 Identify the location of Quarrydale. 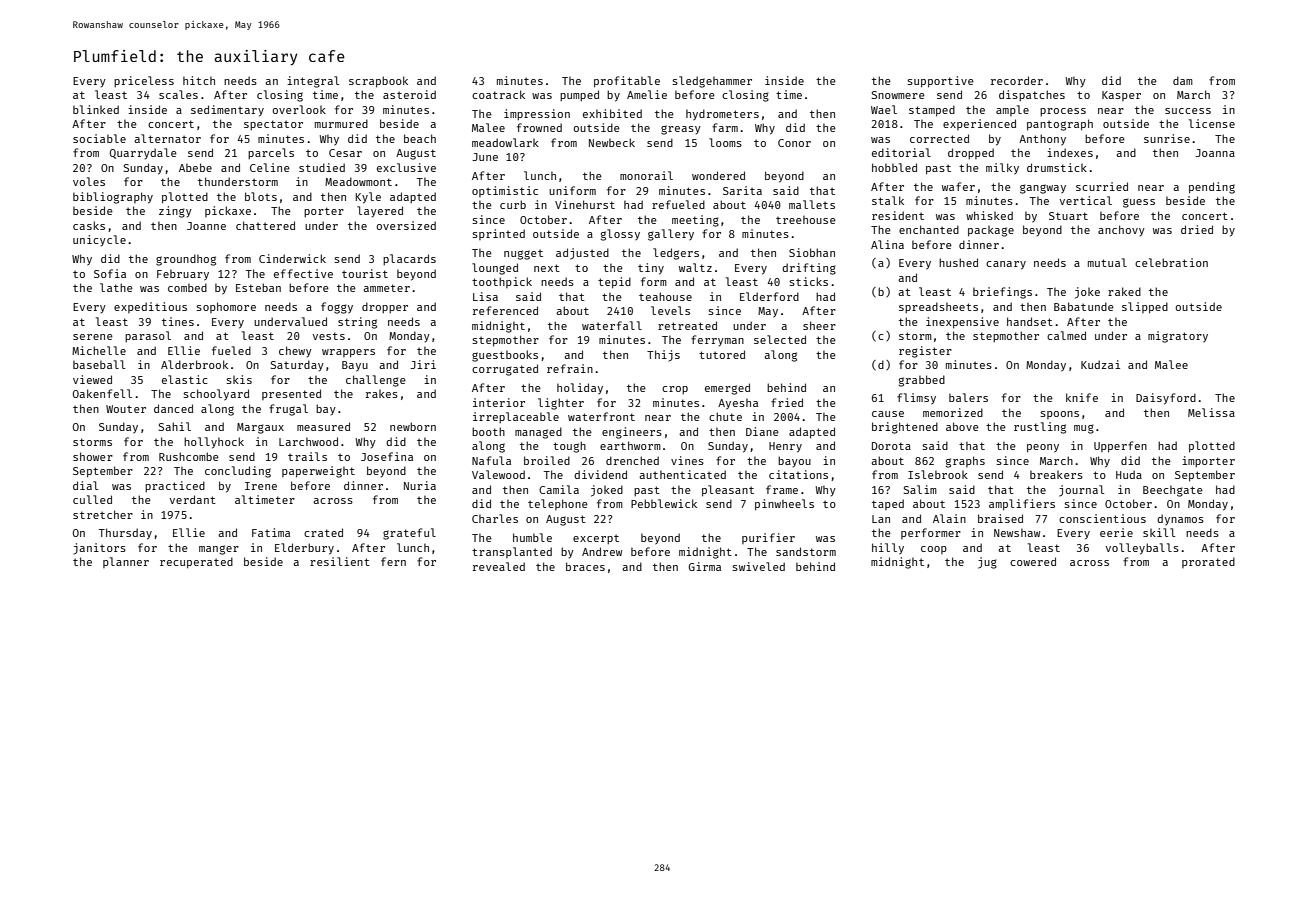
(143, 153).
